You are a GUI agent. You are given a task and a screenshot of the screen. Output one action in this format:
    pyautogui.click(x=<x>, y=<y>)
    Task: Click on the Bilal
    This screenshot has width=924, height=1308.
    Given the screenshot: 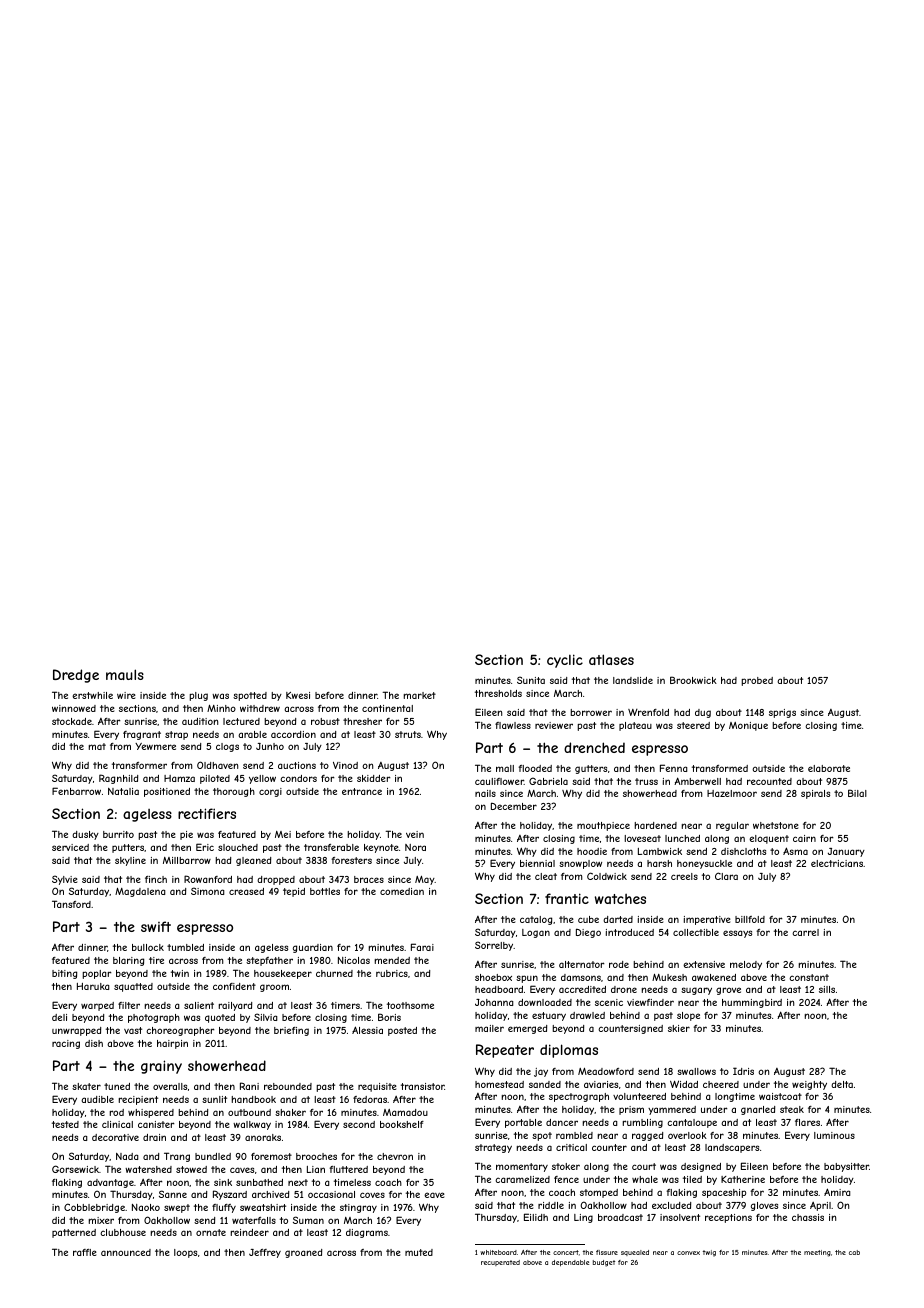 What is the action you would take?
    pyautogui.click(x=857, y=793)
